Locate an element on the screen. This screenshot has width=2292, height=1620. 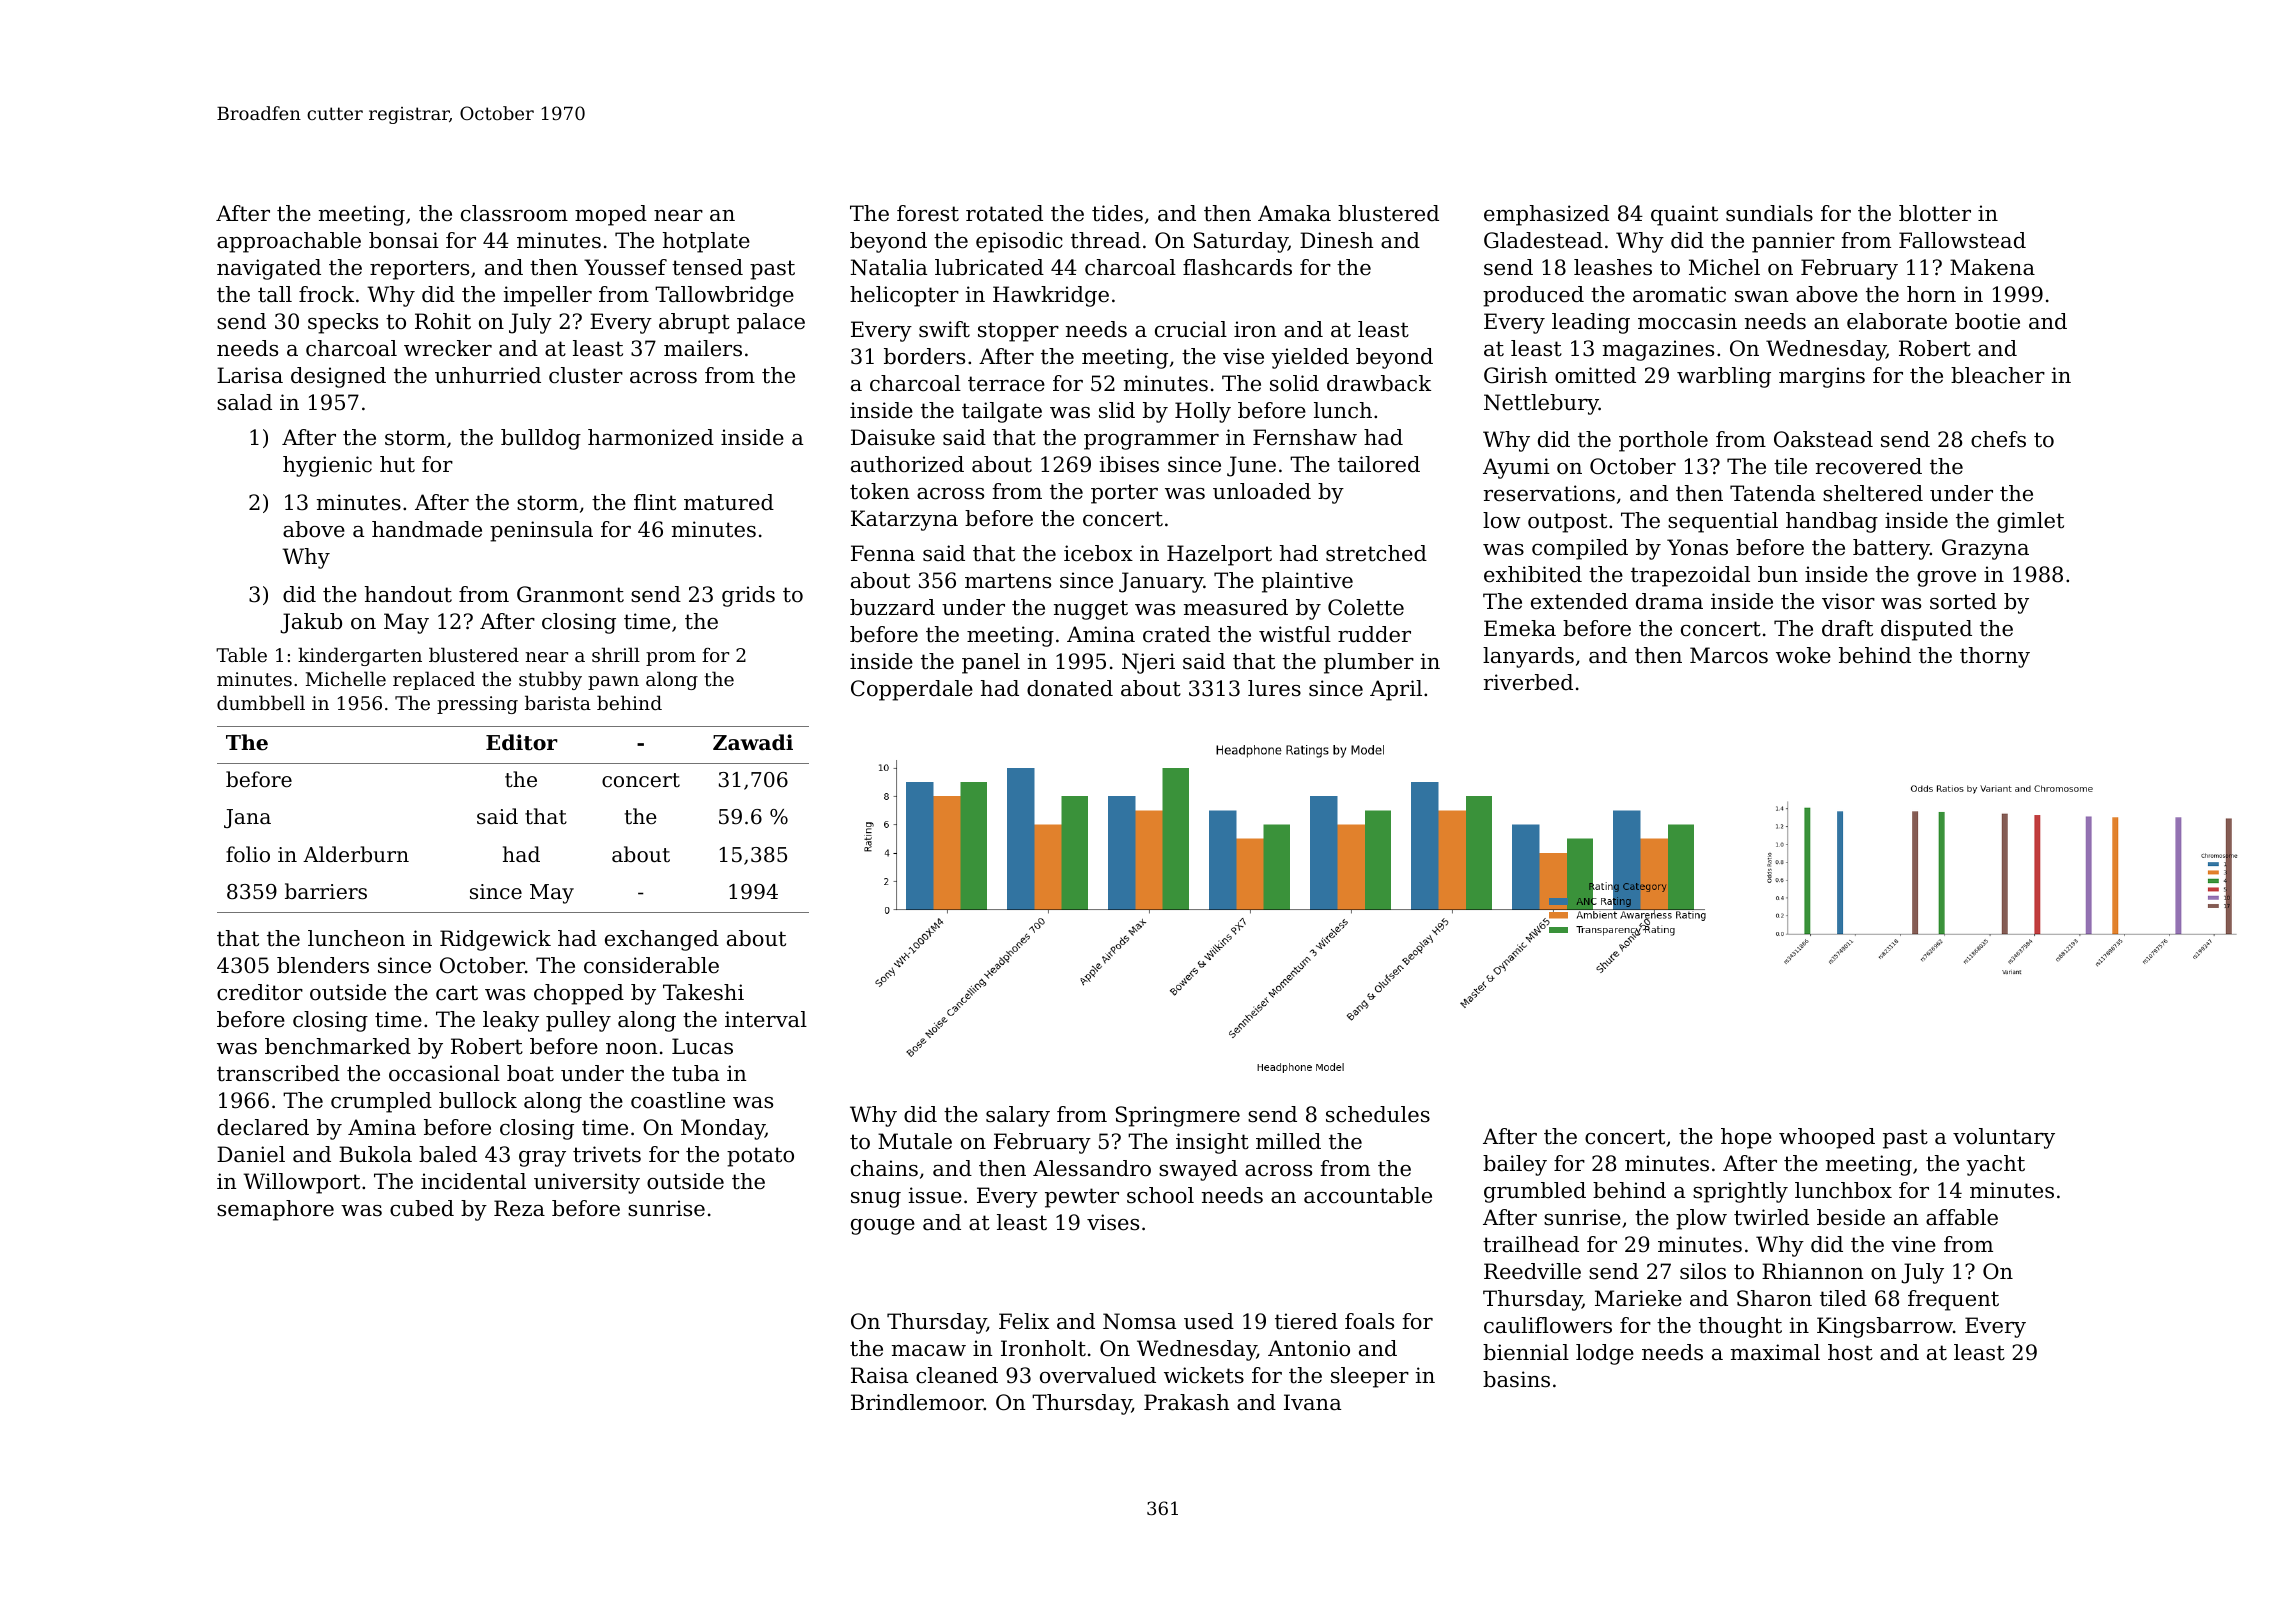
extended is located at coordinates (1579, 601).
